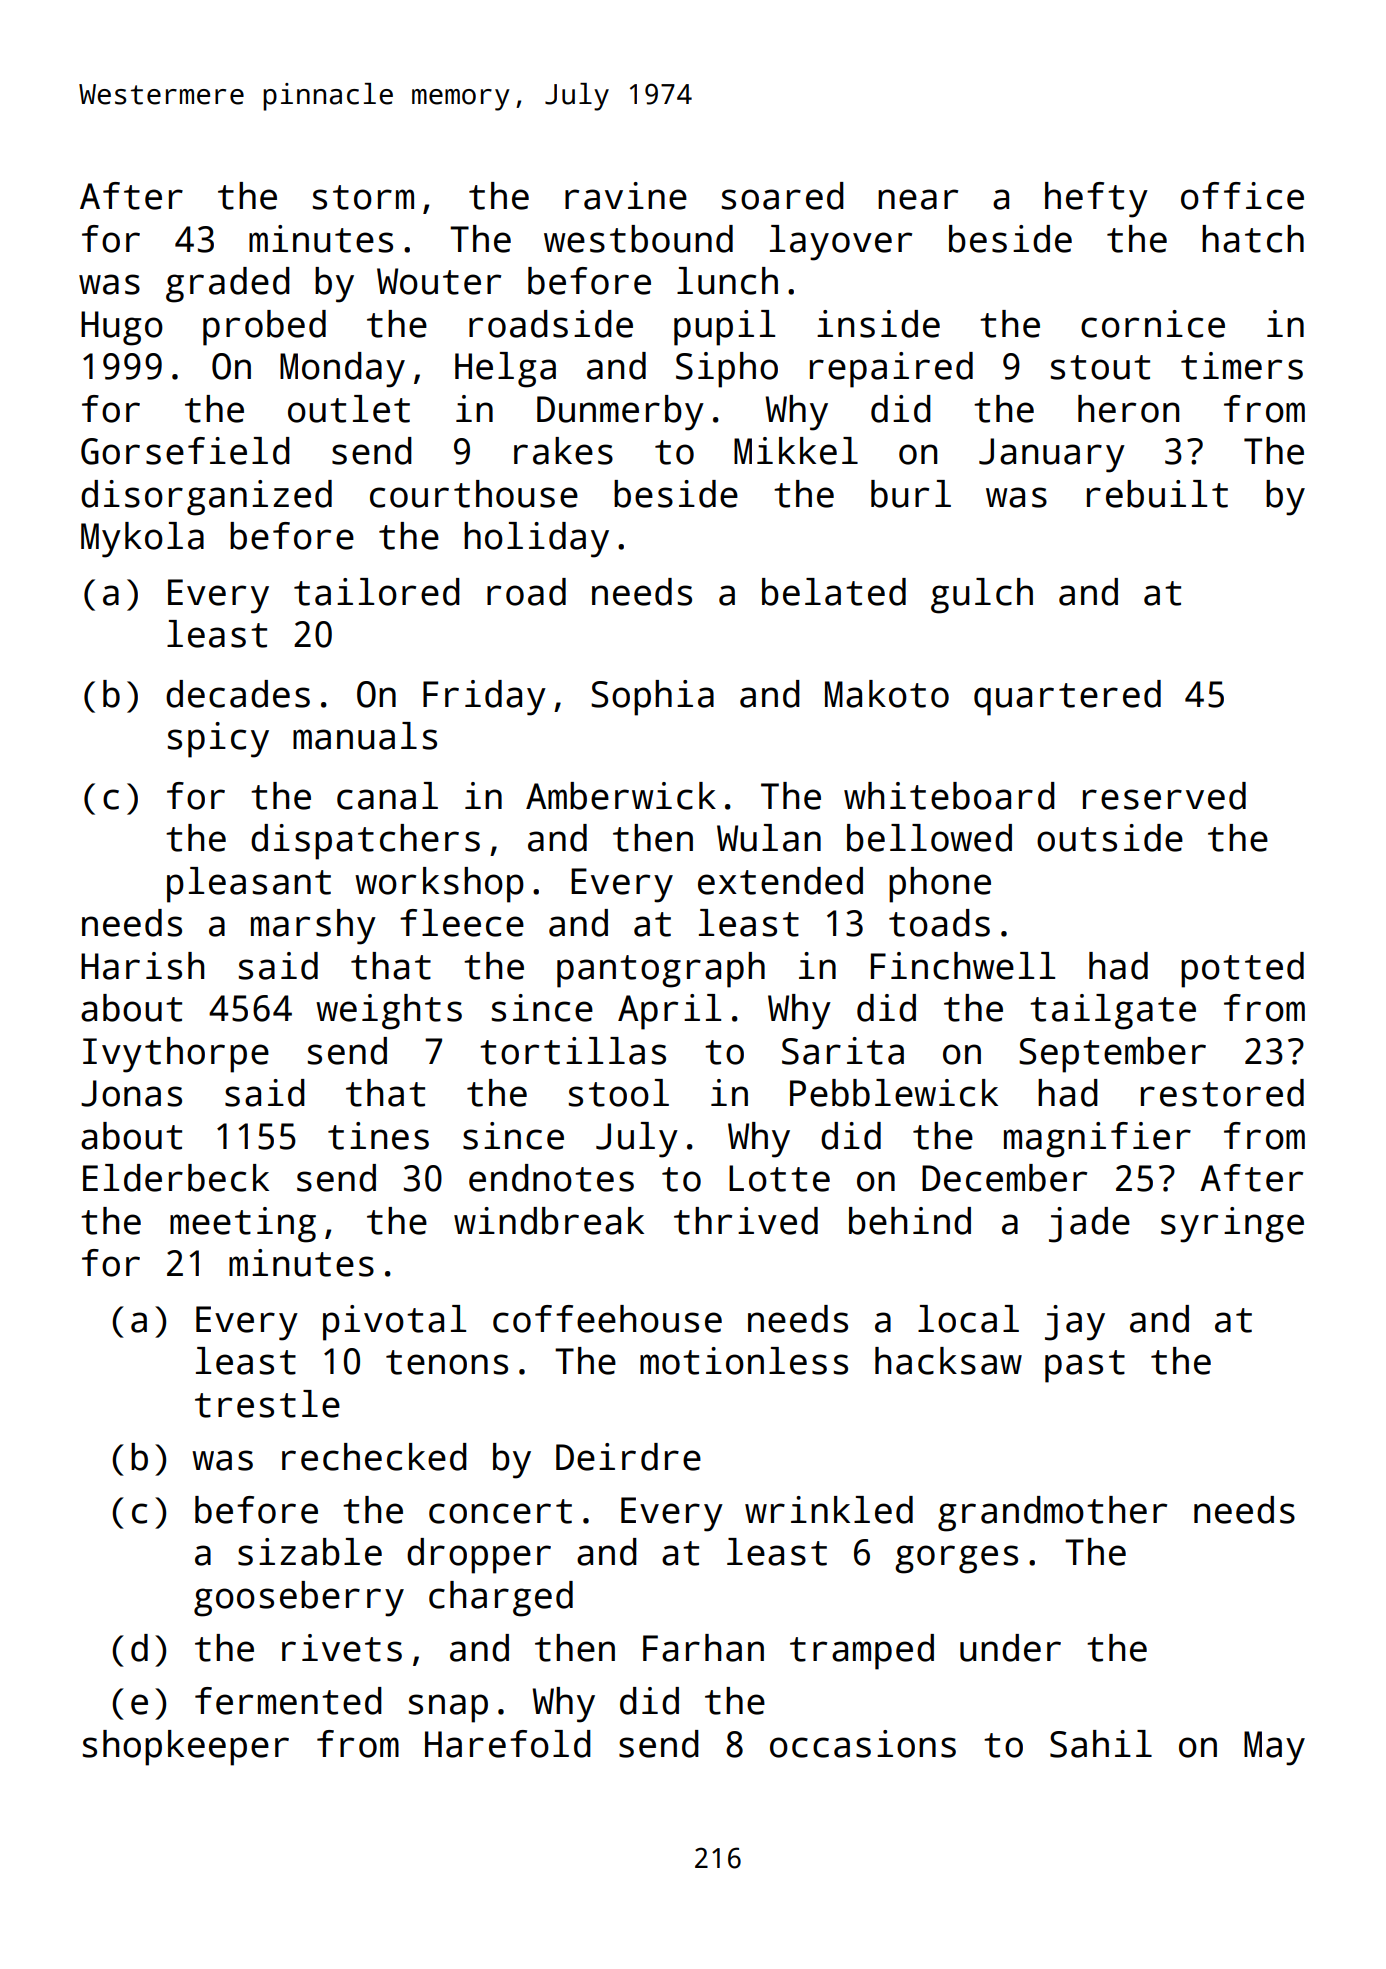 The height and width of the document is (1969, 1386). What do you see at coordinates (626, 196) in the document?
I see `ravine` at bounding box center [626, 196].
